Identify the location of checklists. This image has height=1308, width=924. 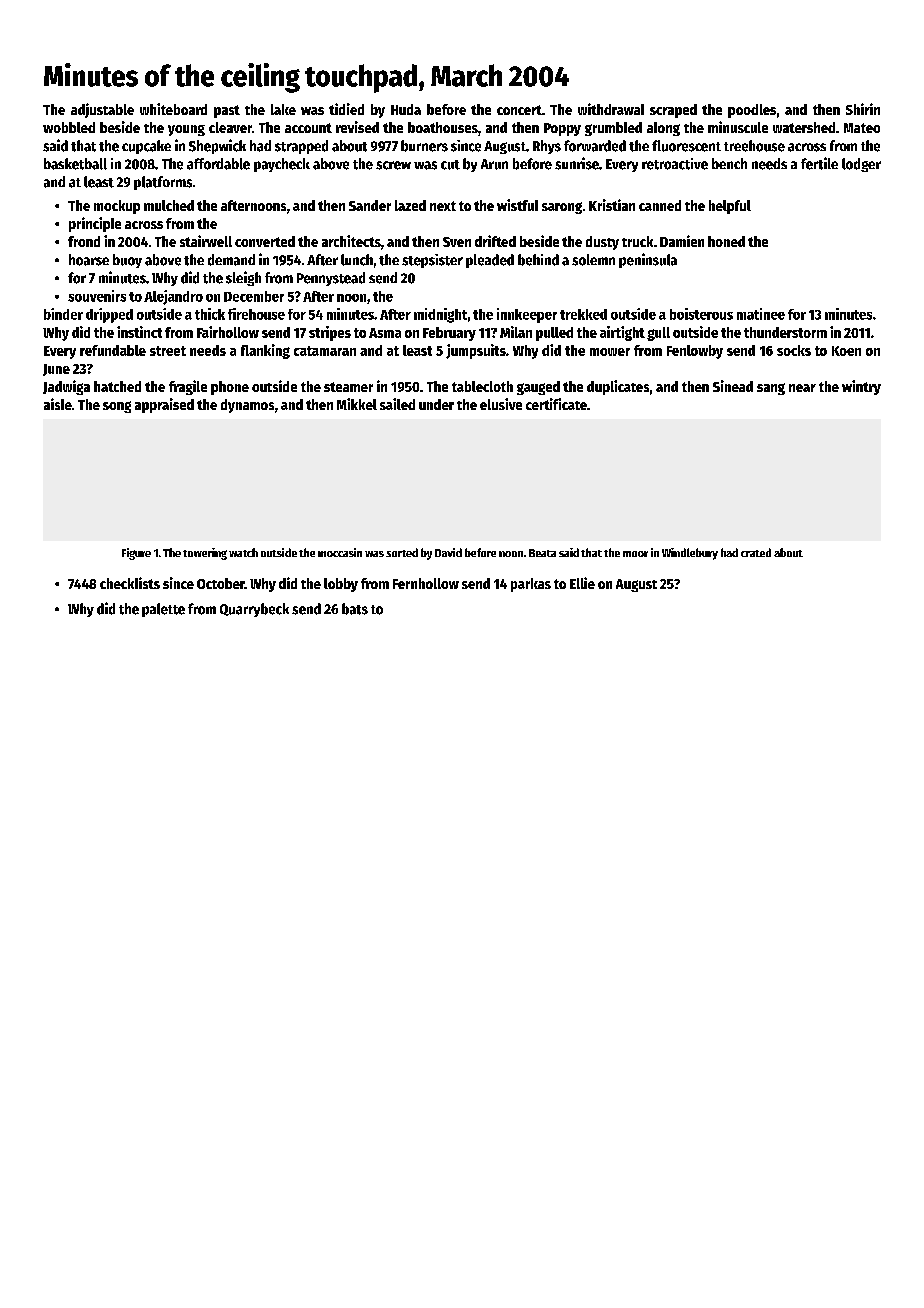
(130, 583).
